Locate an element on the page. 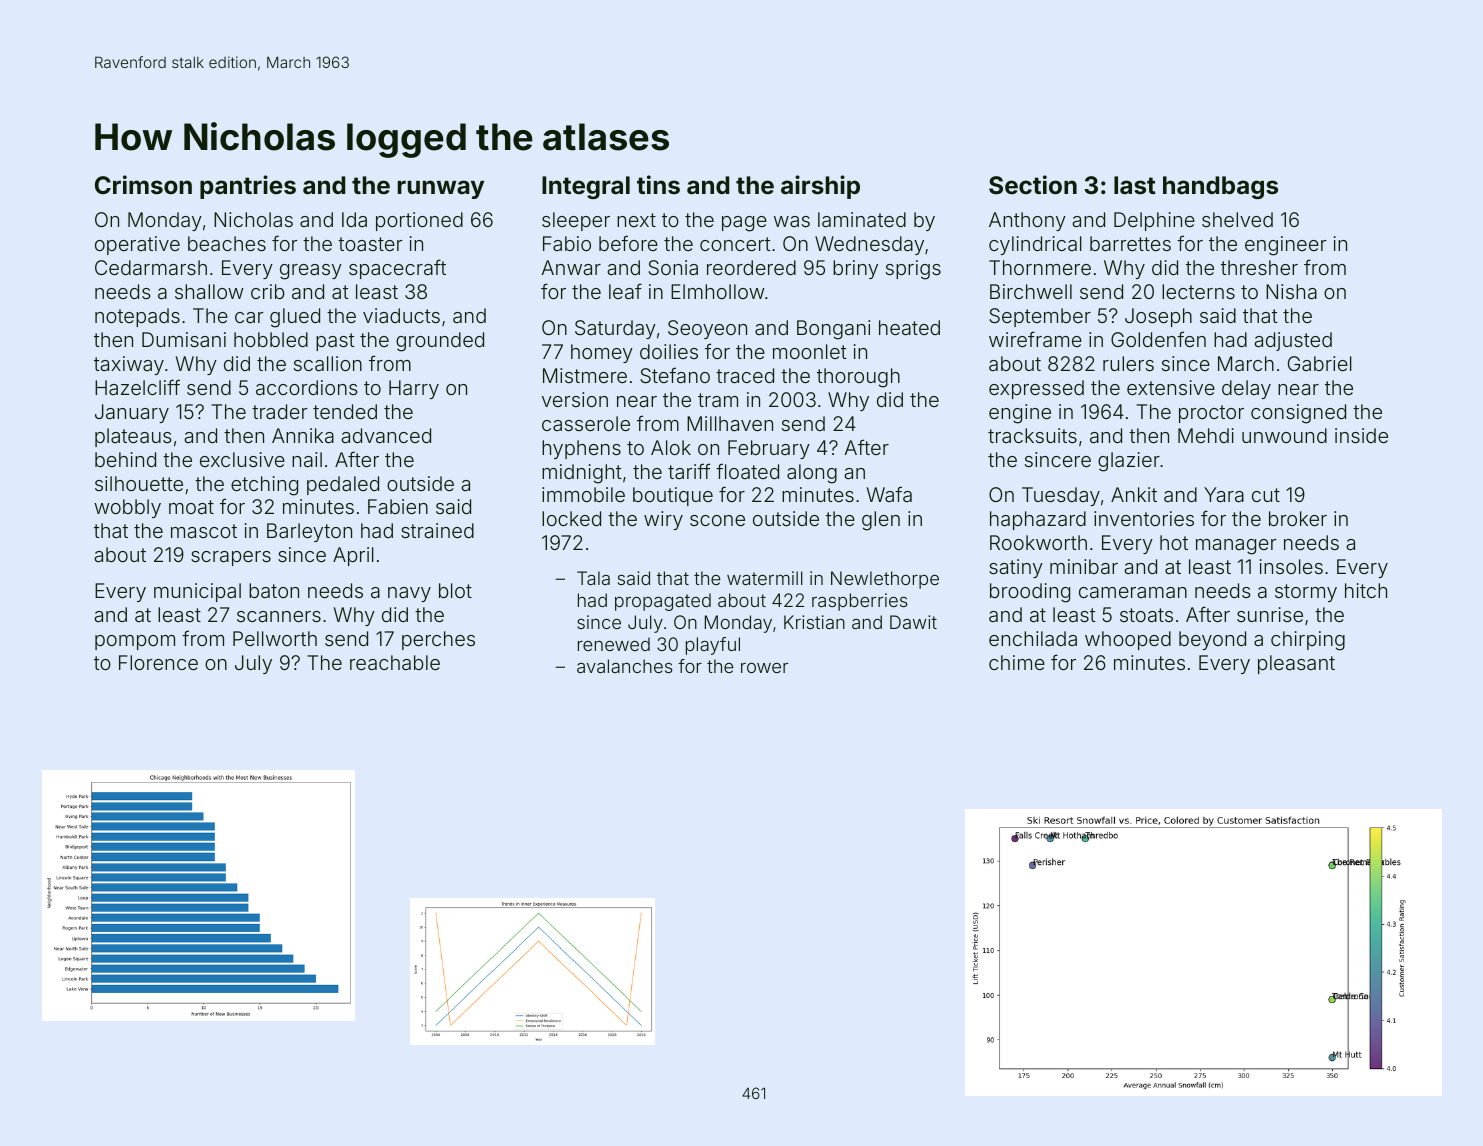  Harry is located at coordinates (414, 389).
